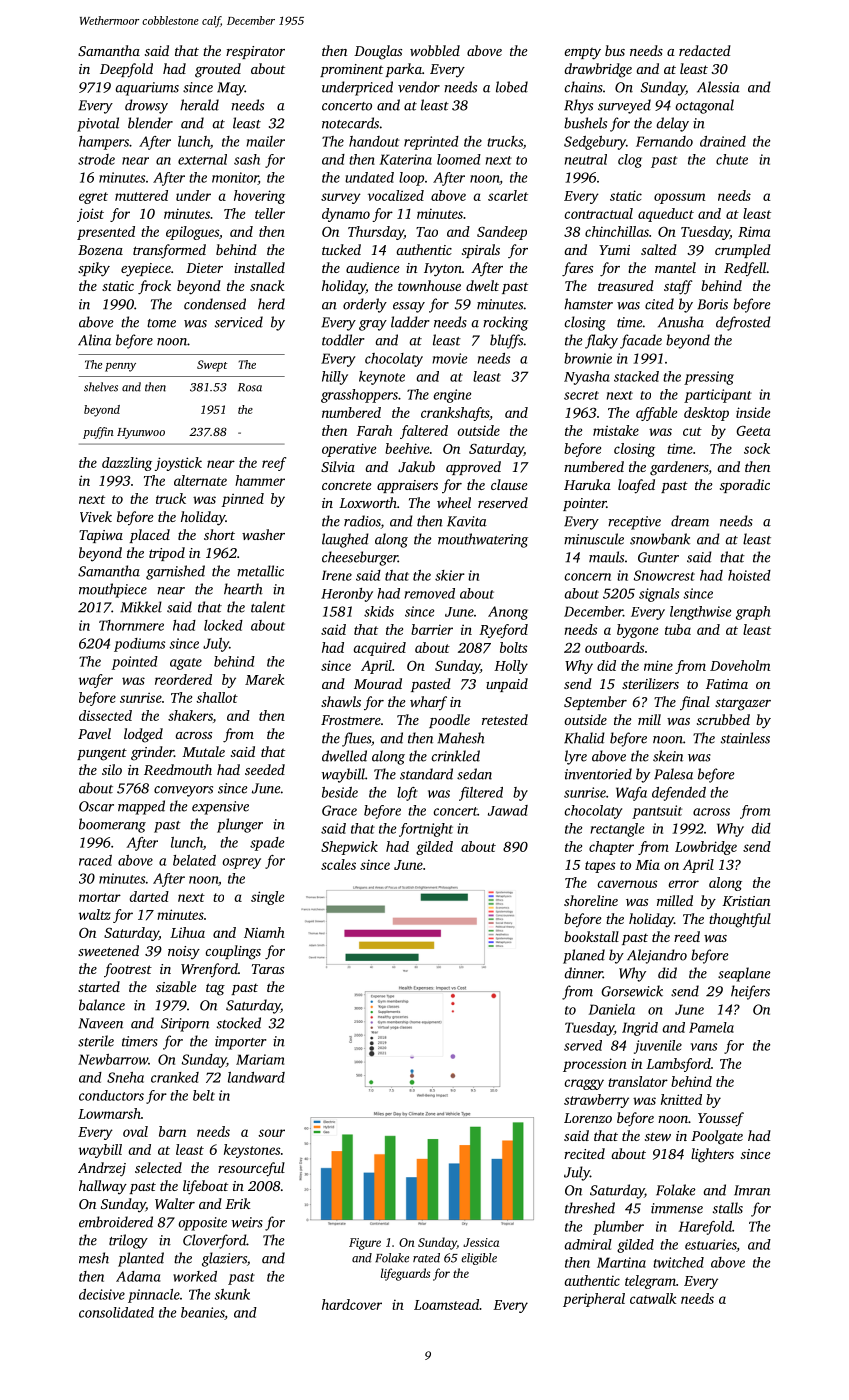 The width and height of the screenshot is (849, 1400). What do you see at coordinates (505, 719) in the screenshot?
I see `retested` at bounding box center [505, 719].
